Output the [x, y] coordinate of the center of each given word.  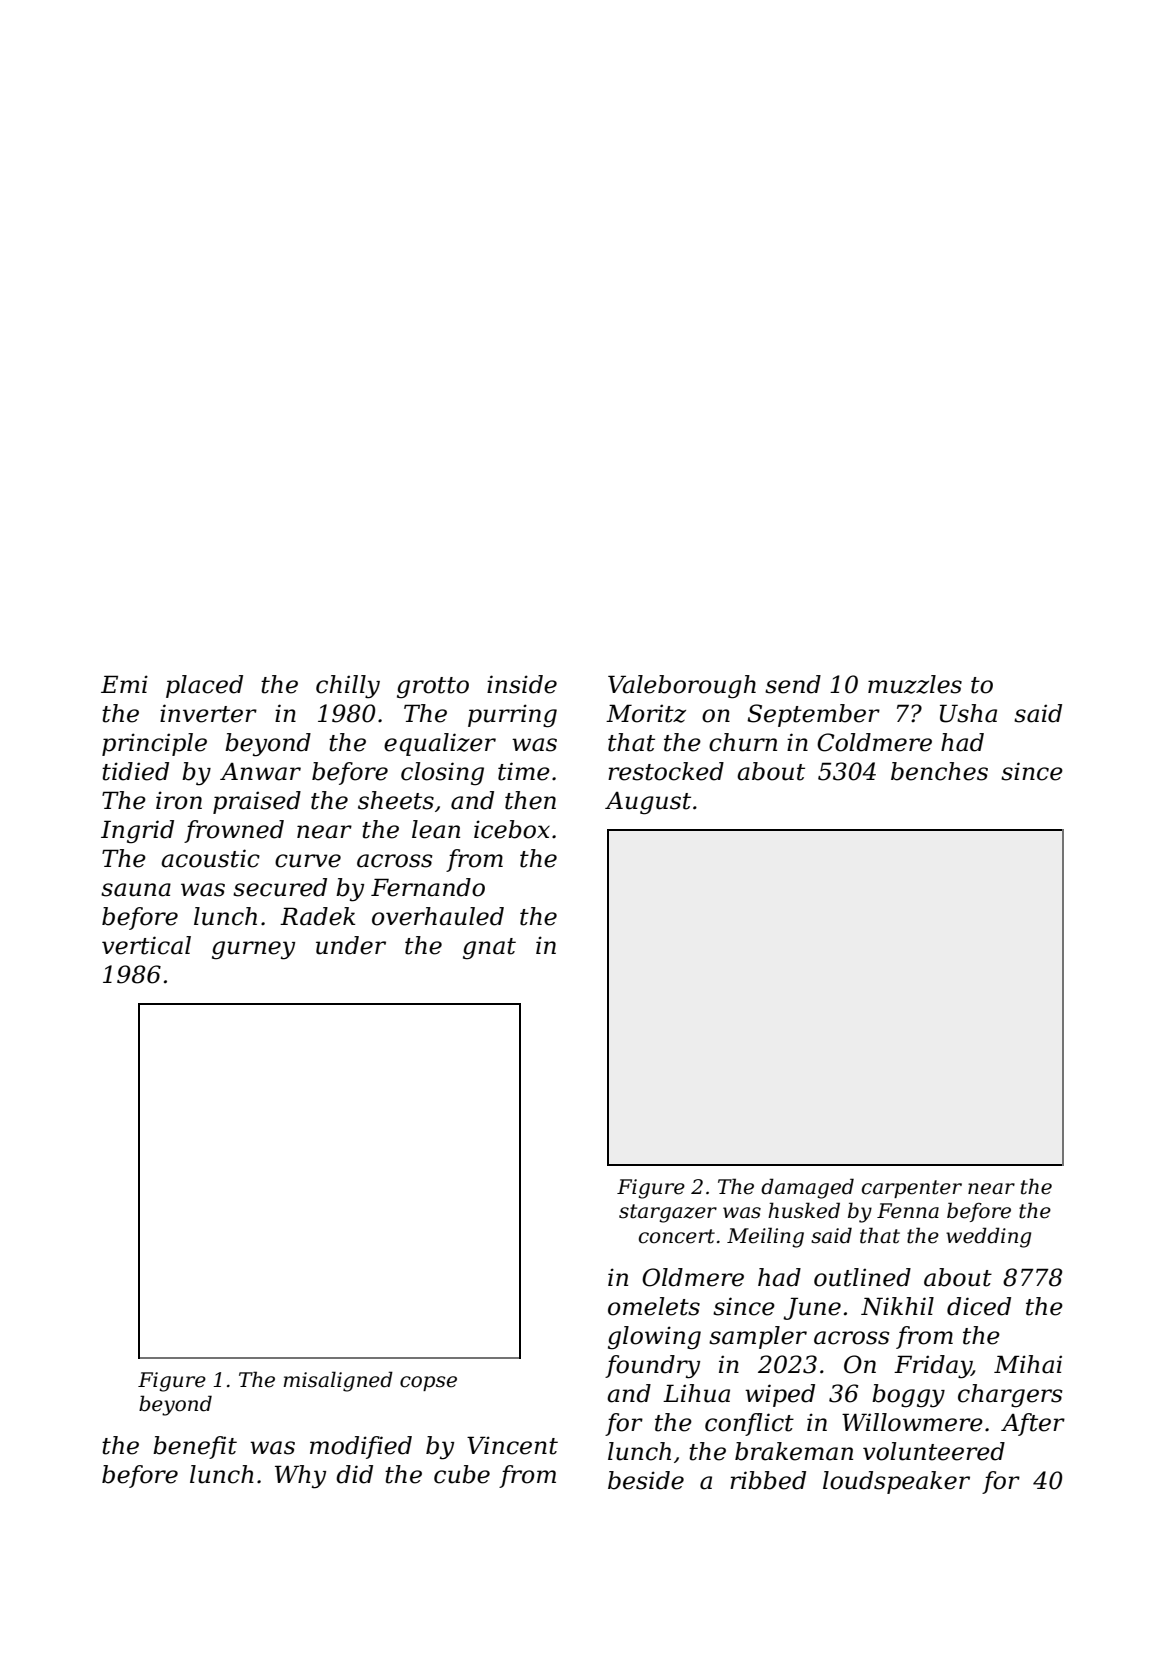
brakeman [794, 1451]
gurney [253, 950]
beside [646, 1480]
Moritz [646, 713]
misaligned [338, 1381]
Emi [124, 684]
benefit [195, 1447]
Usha [968, 713]
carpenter [912, 1189]
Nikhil [897, 1306]
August [648, 803]
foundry [652, 1367]
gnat [489, 948]
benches [939, 771]
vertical [146, 945]
